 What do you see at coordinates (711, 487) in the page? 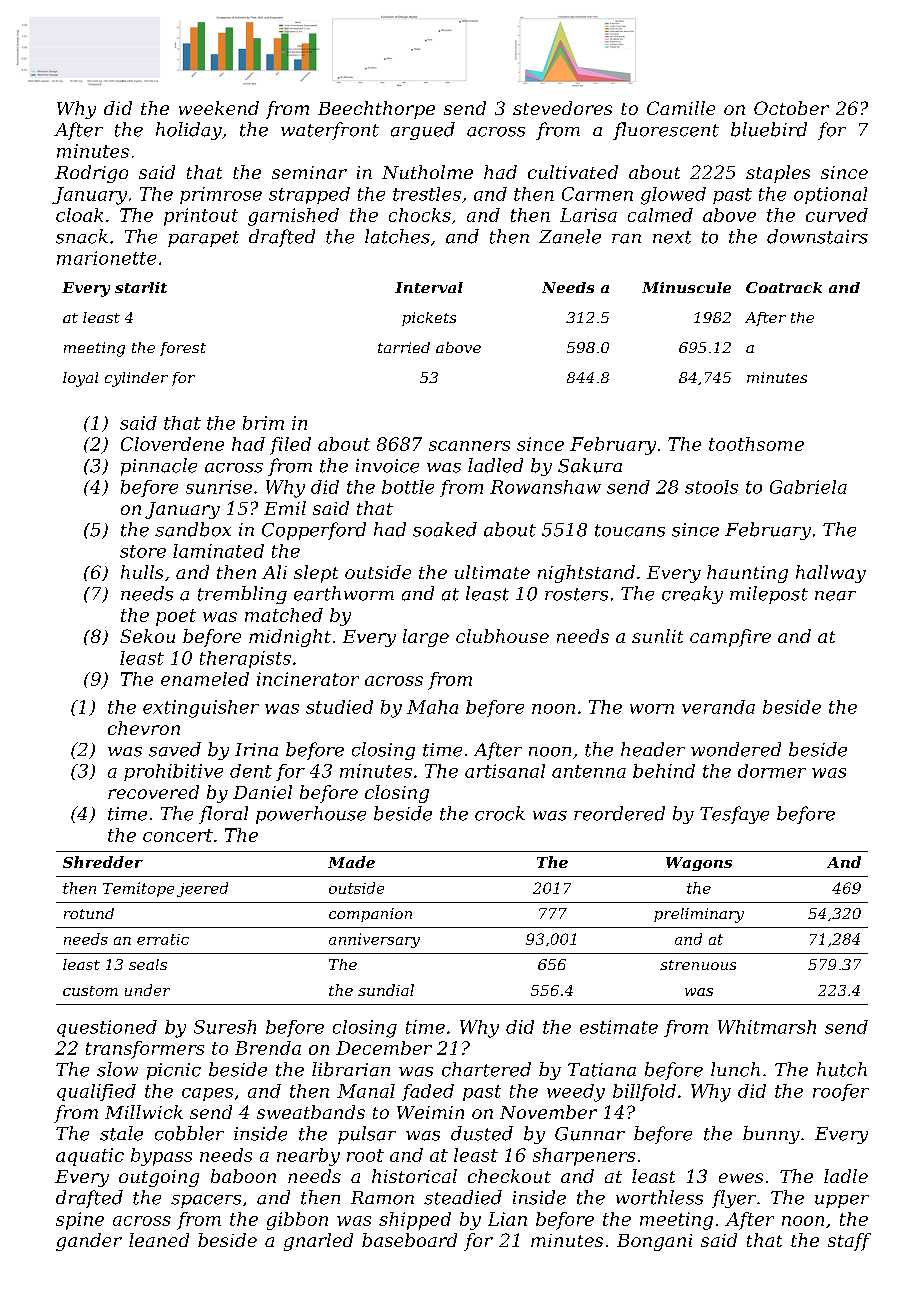
I see `stools` at bounding box center [711, 487].
